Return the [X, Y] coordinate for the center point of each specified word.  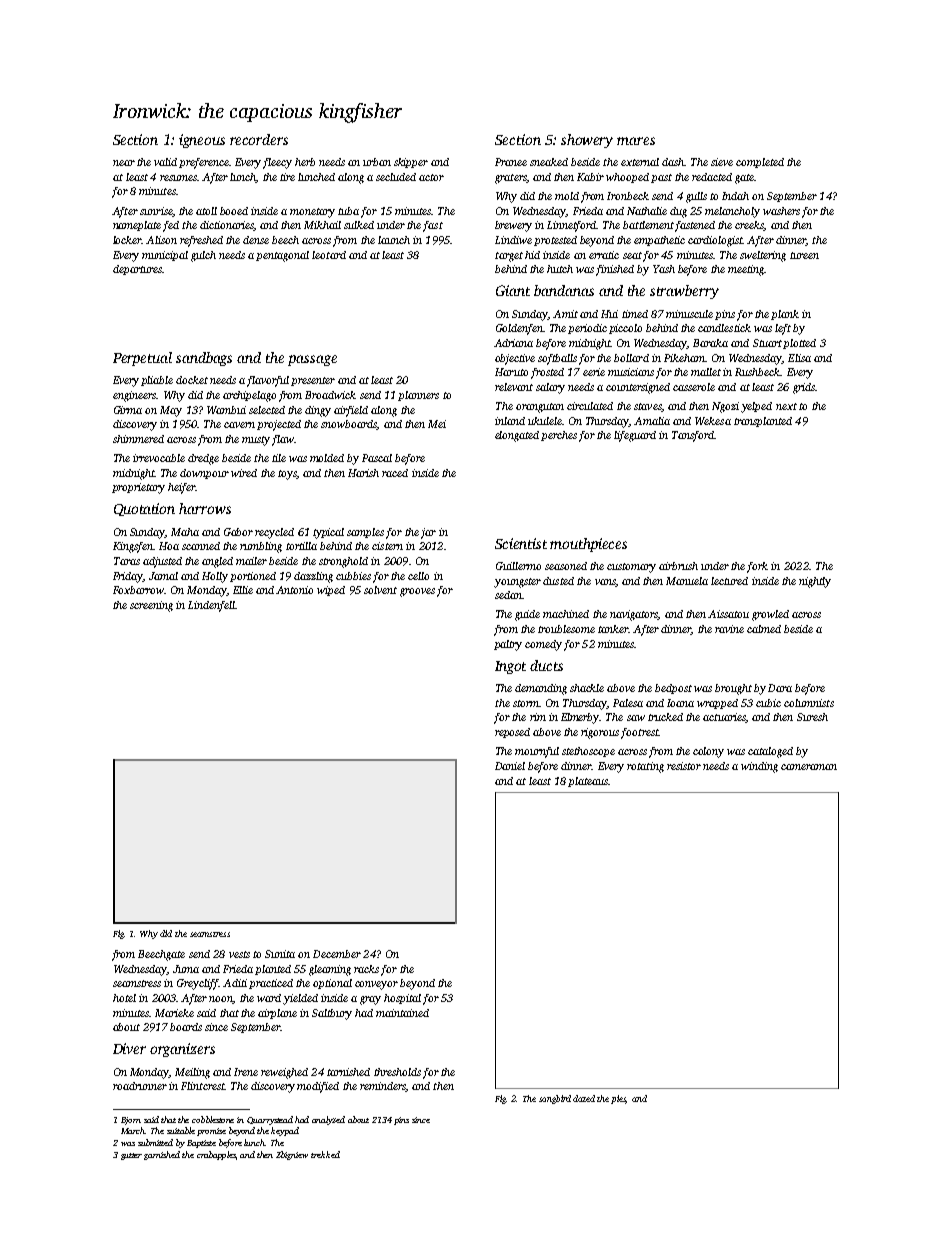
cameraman [809, 767]
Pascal [377, 458]
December [337, 954]
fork [757, 567]
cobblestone [213, 1119]
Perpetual [142, 359]
